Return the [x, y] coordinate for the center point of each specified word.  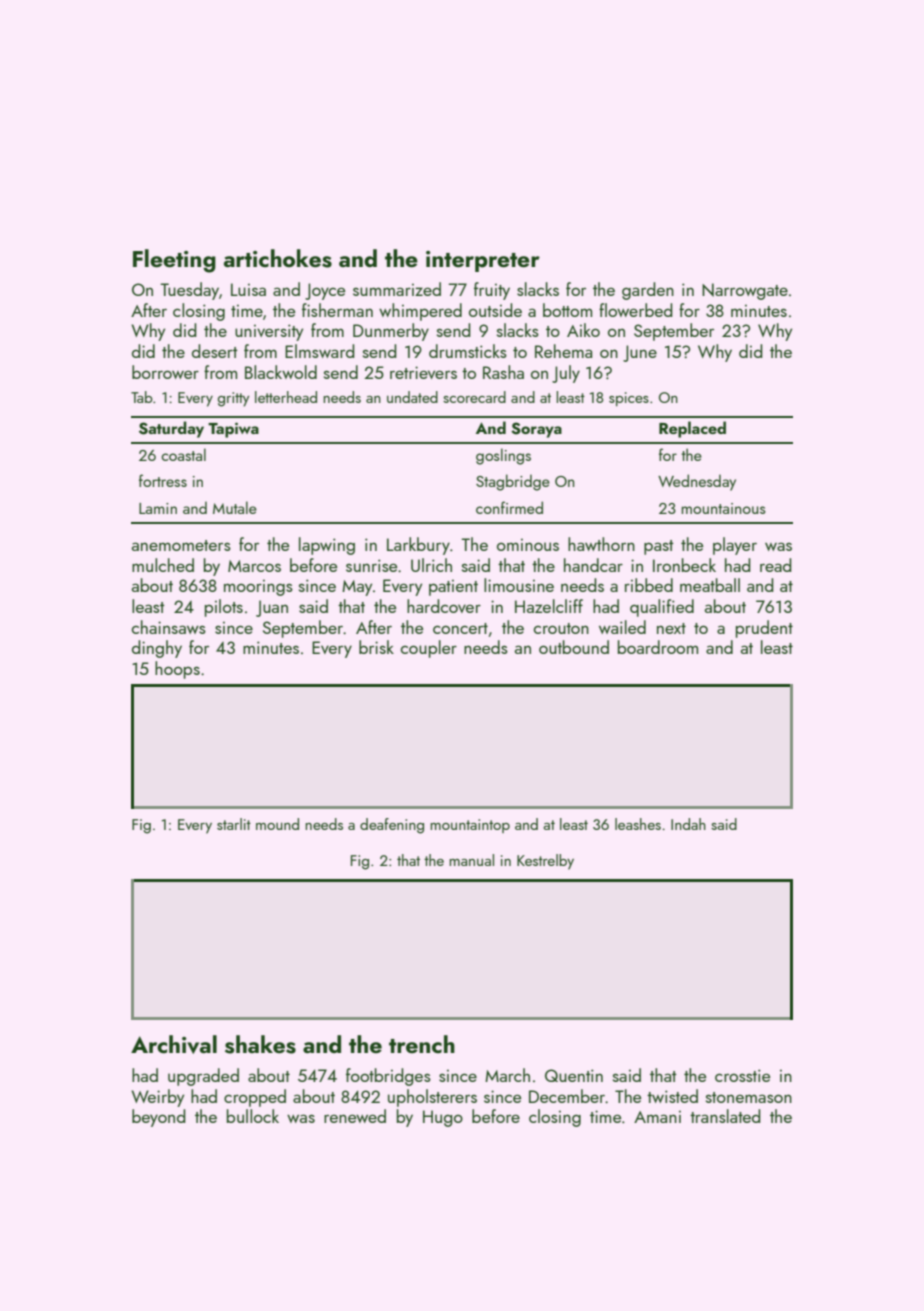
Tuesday [189, 291]
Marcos [254, 566]
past [658, 547]
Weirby [157, 1098]
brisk [376, 647]
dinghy [157, 649]
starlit [234, 824]
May [357, 588]
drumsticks [468, 351]
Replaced [692, 429]
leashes [638, 824]
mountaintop [470, 826]
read [776, 565]
